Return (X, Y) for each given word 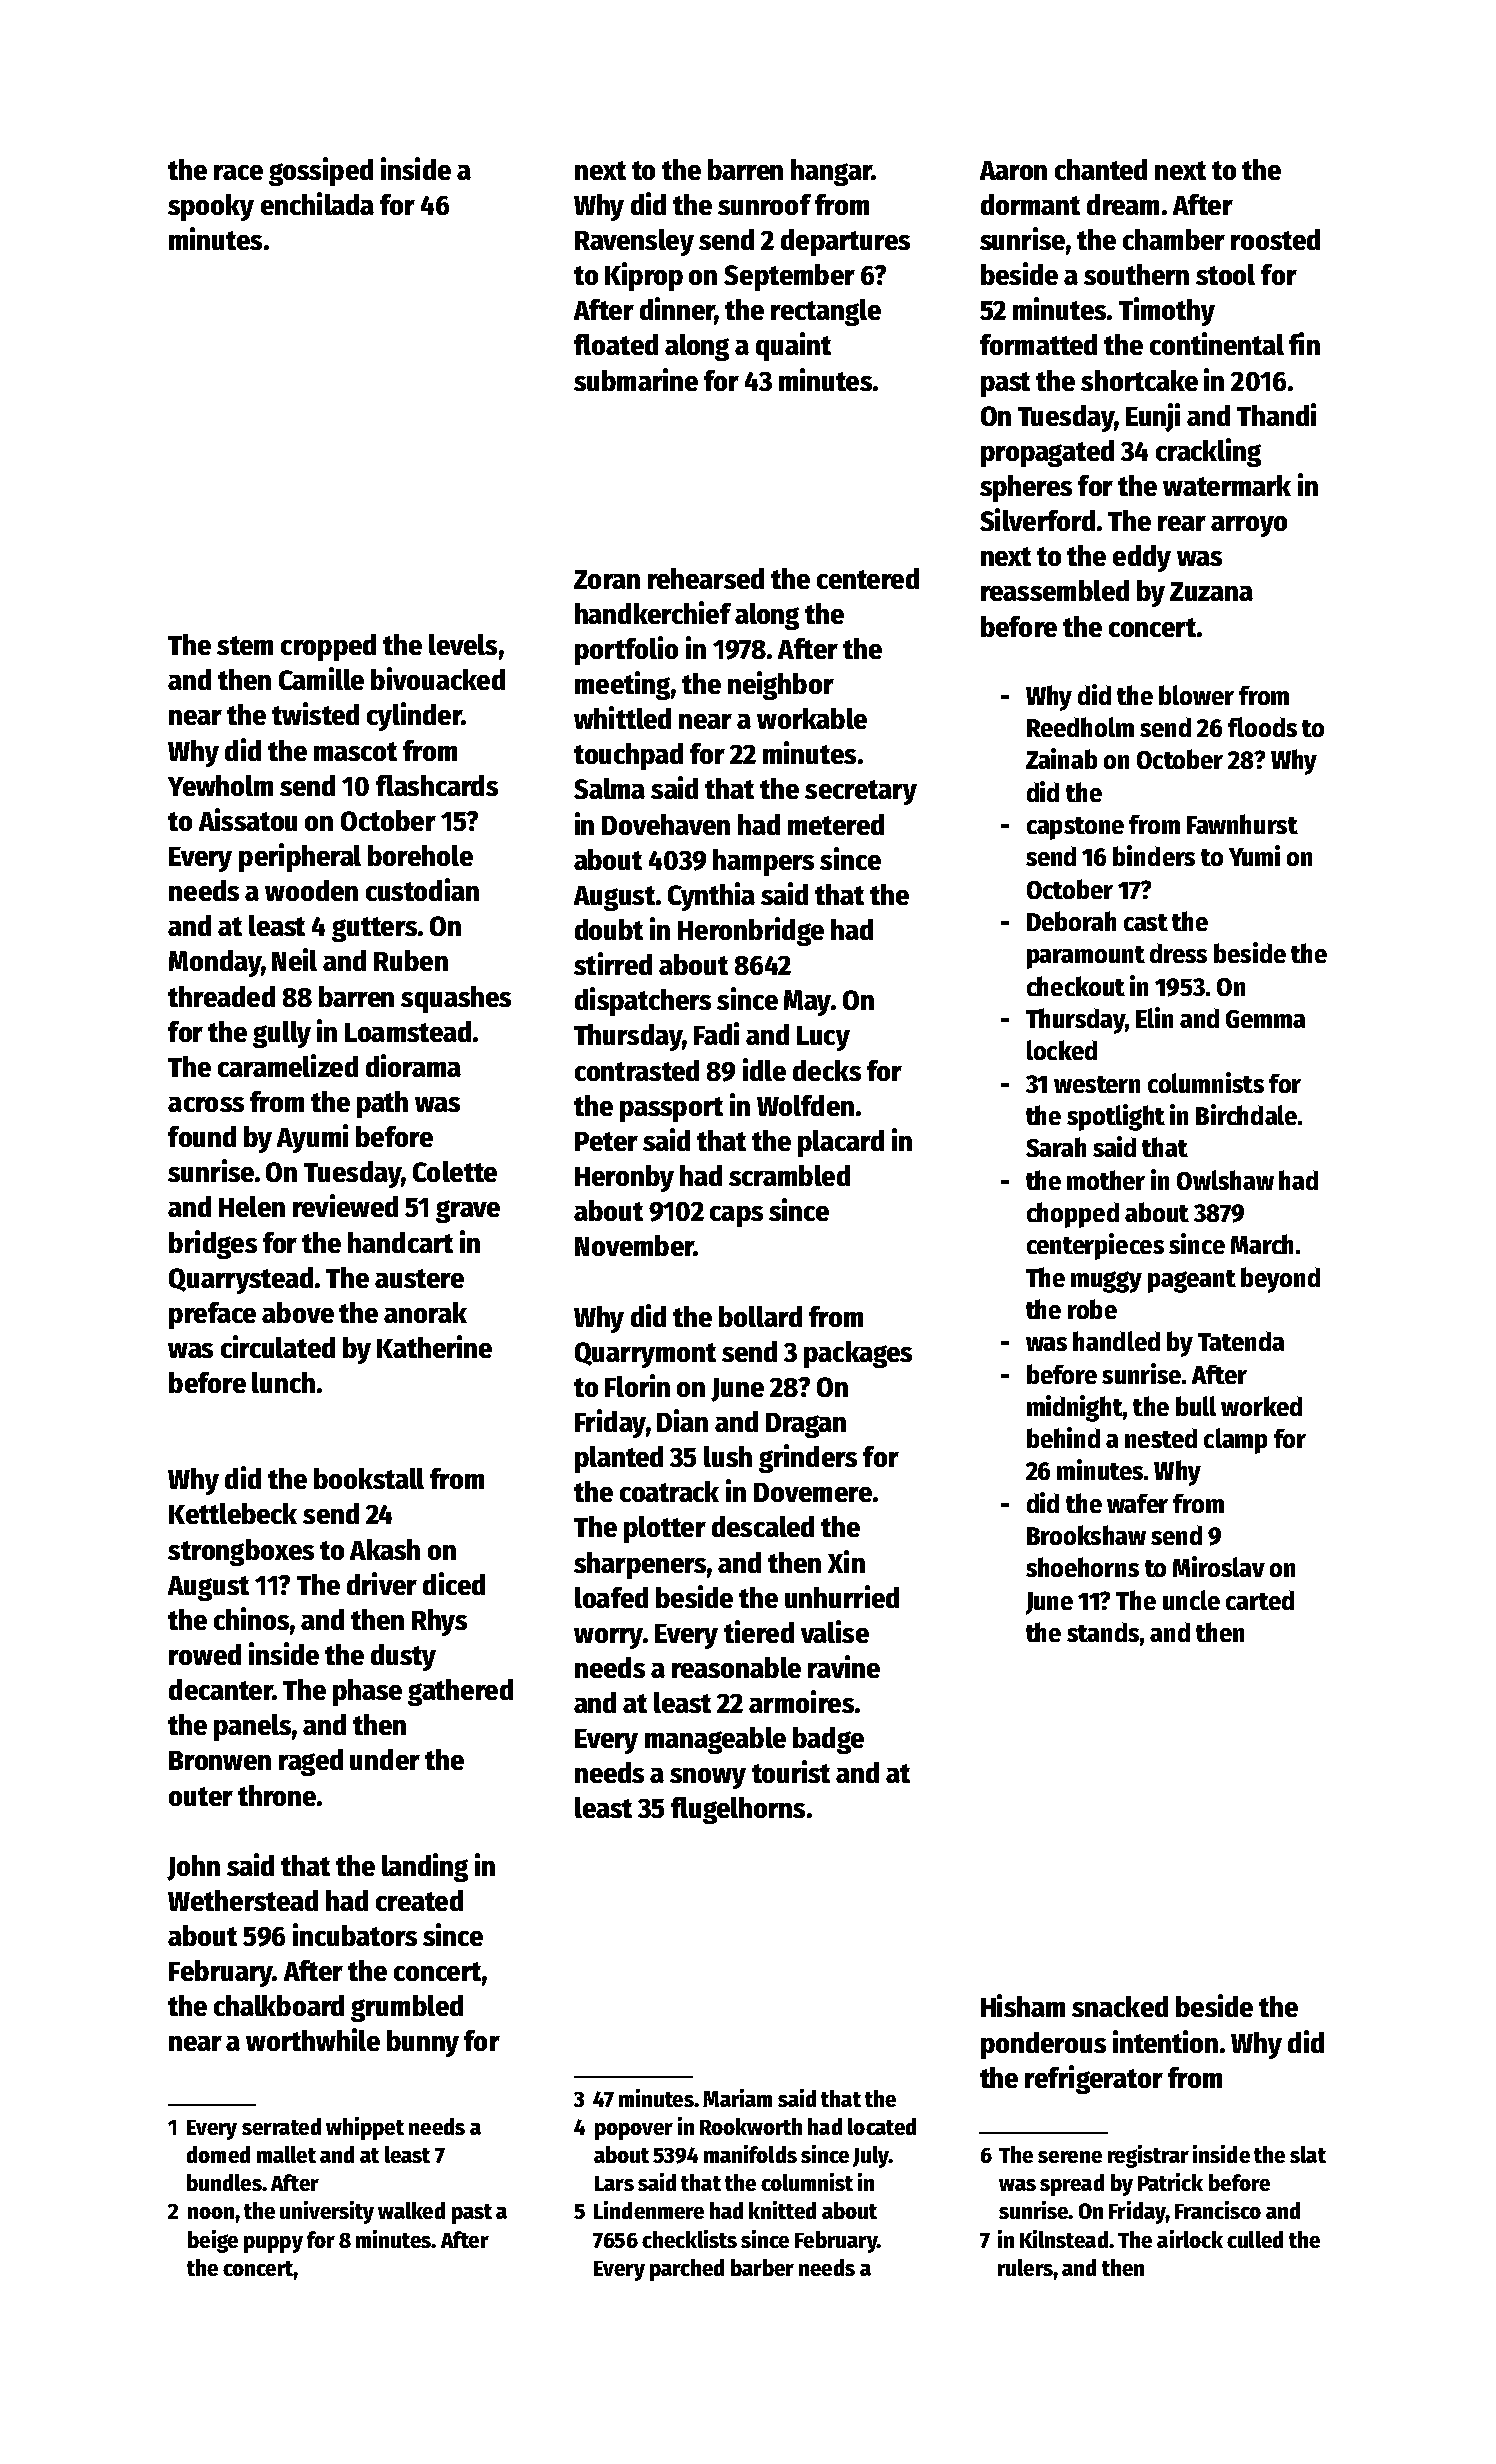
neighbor (781, 685)
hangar (831, 172)
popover (634, 2131)
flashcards (437, 785)
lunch (283, 1382)
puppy (273, 2244)
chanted (1101, 169)
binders (1154, 855)
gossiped (321, 171)
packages (858, 1354)
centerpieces (1095, 1246)
